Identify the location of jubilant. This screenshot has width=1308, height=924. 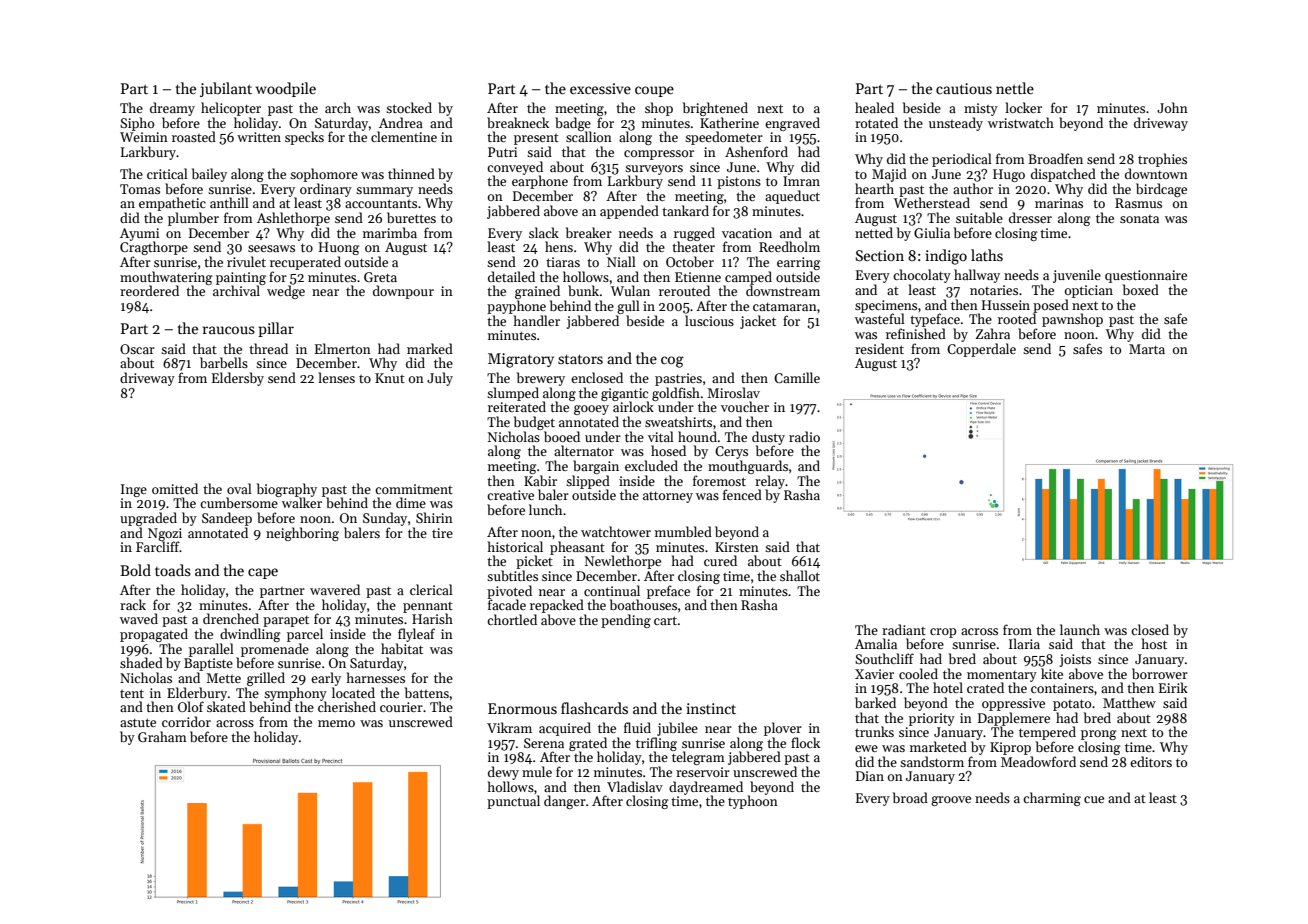
(226, 89).
